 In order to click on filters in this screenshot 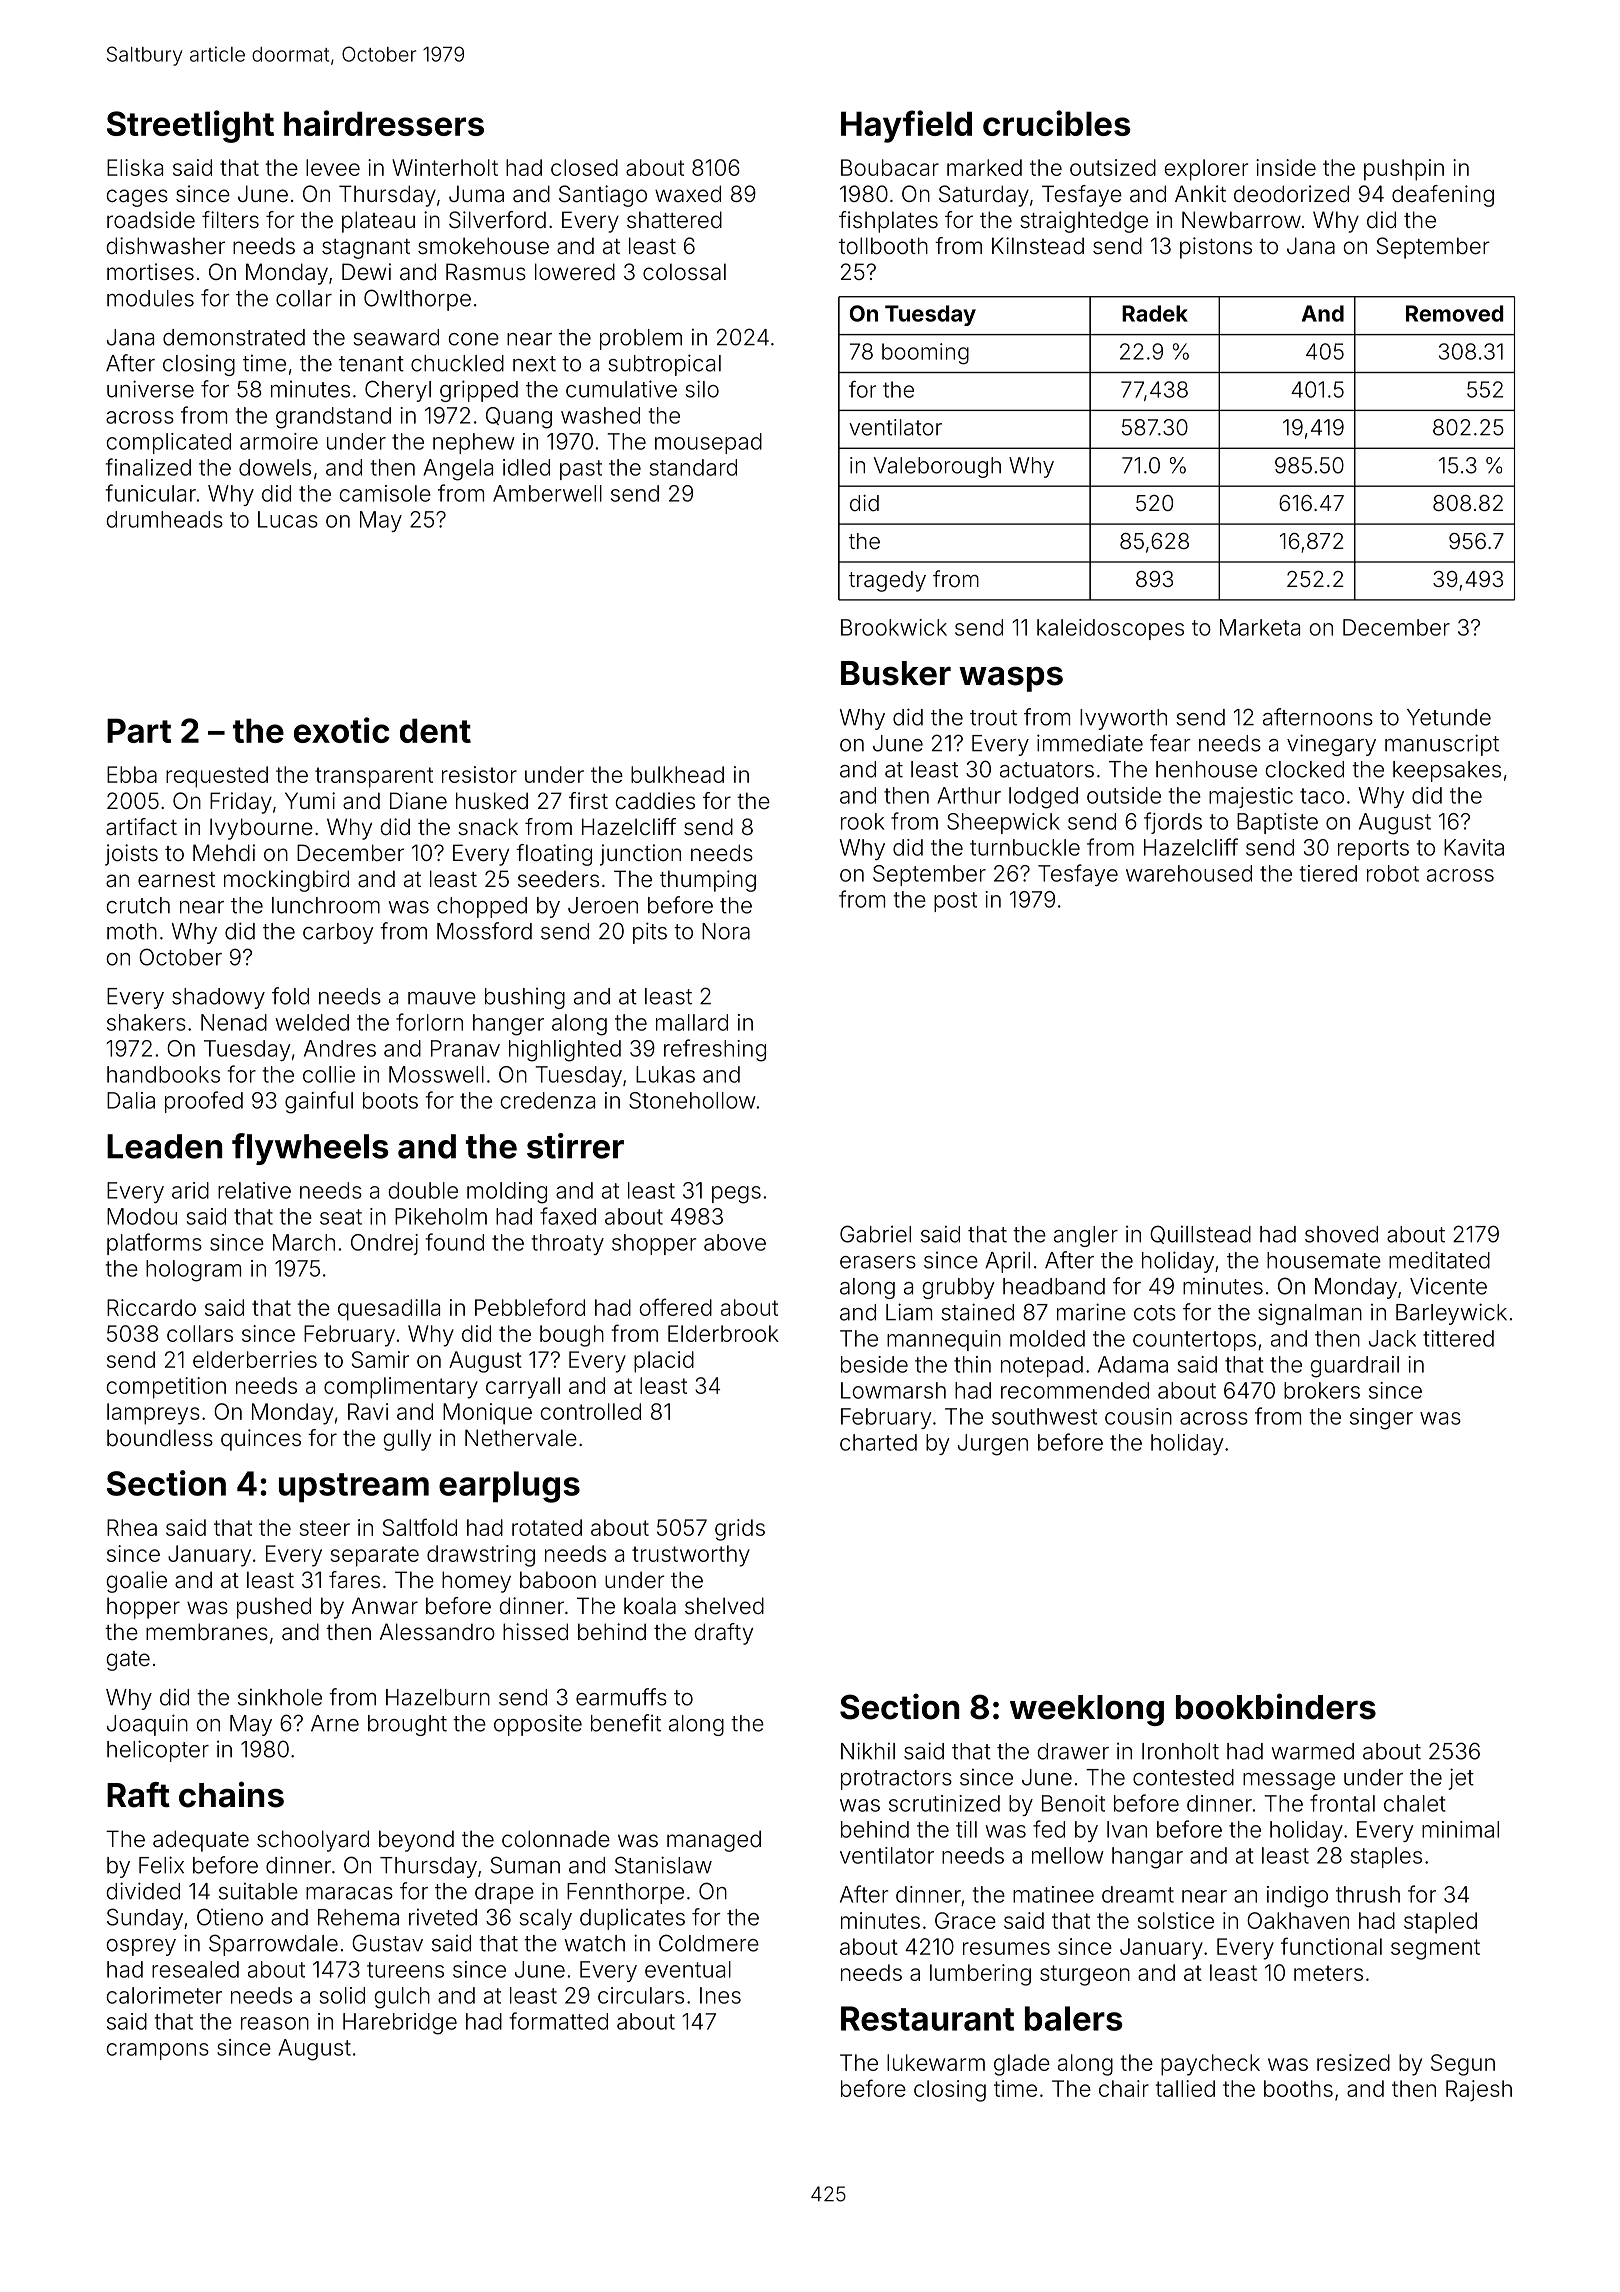, I will do `click(230, 219)`.
